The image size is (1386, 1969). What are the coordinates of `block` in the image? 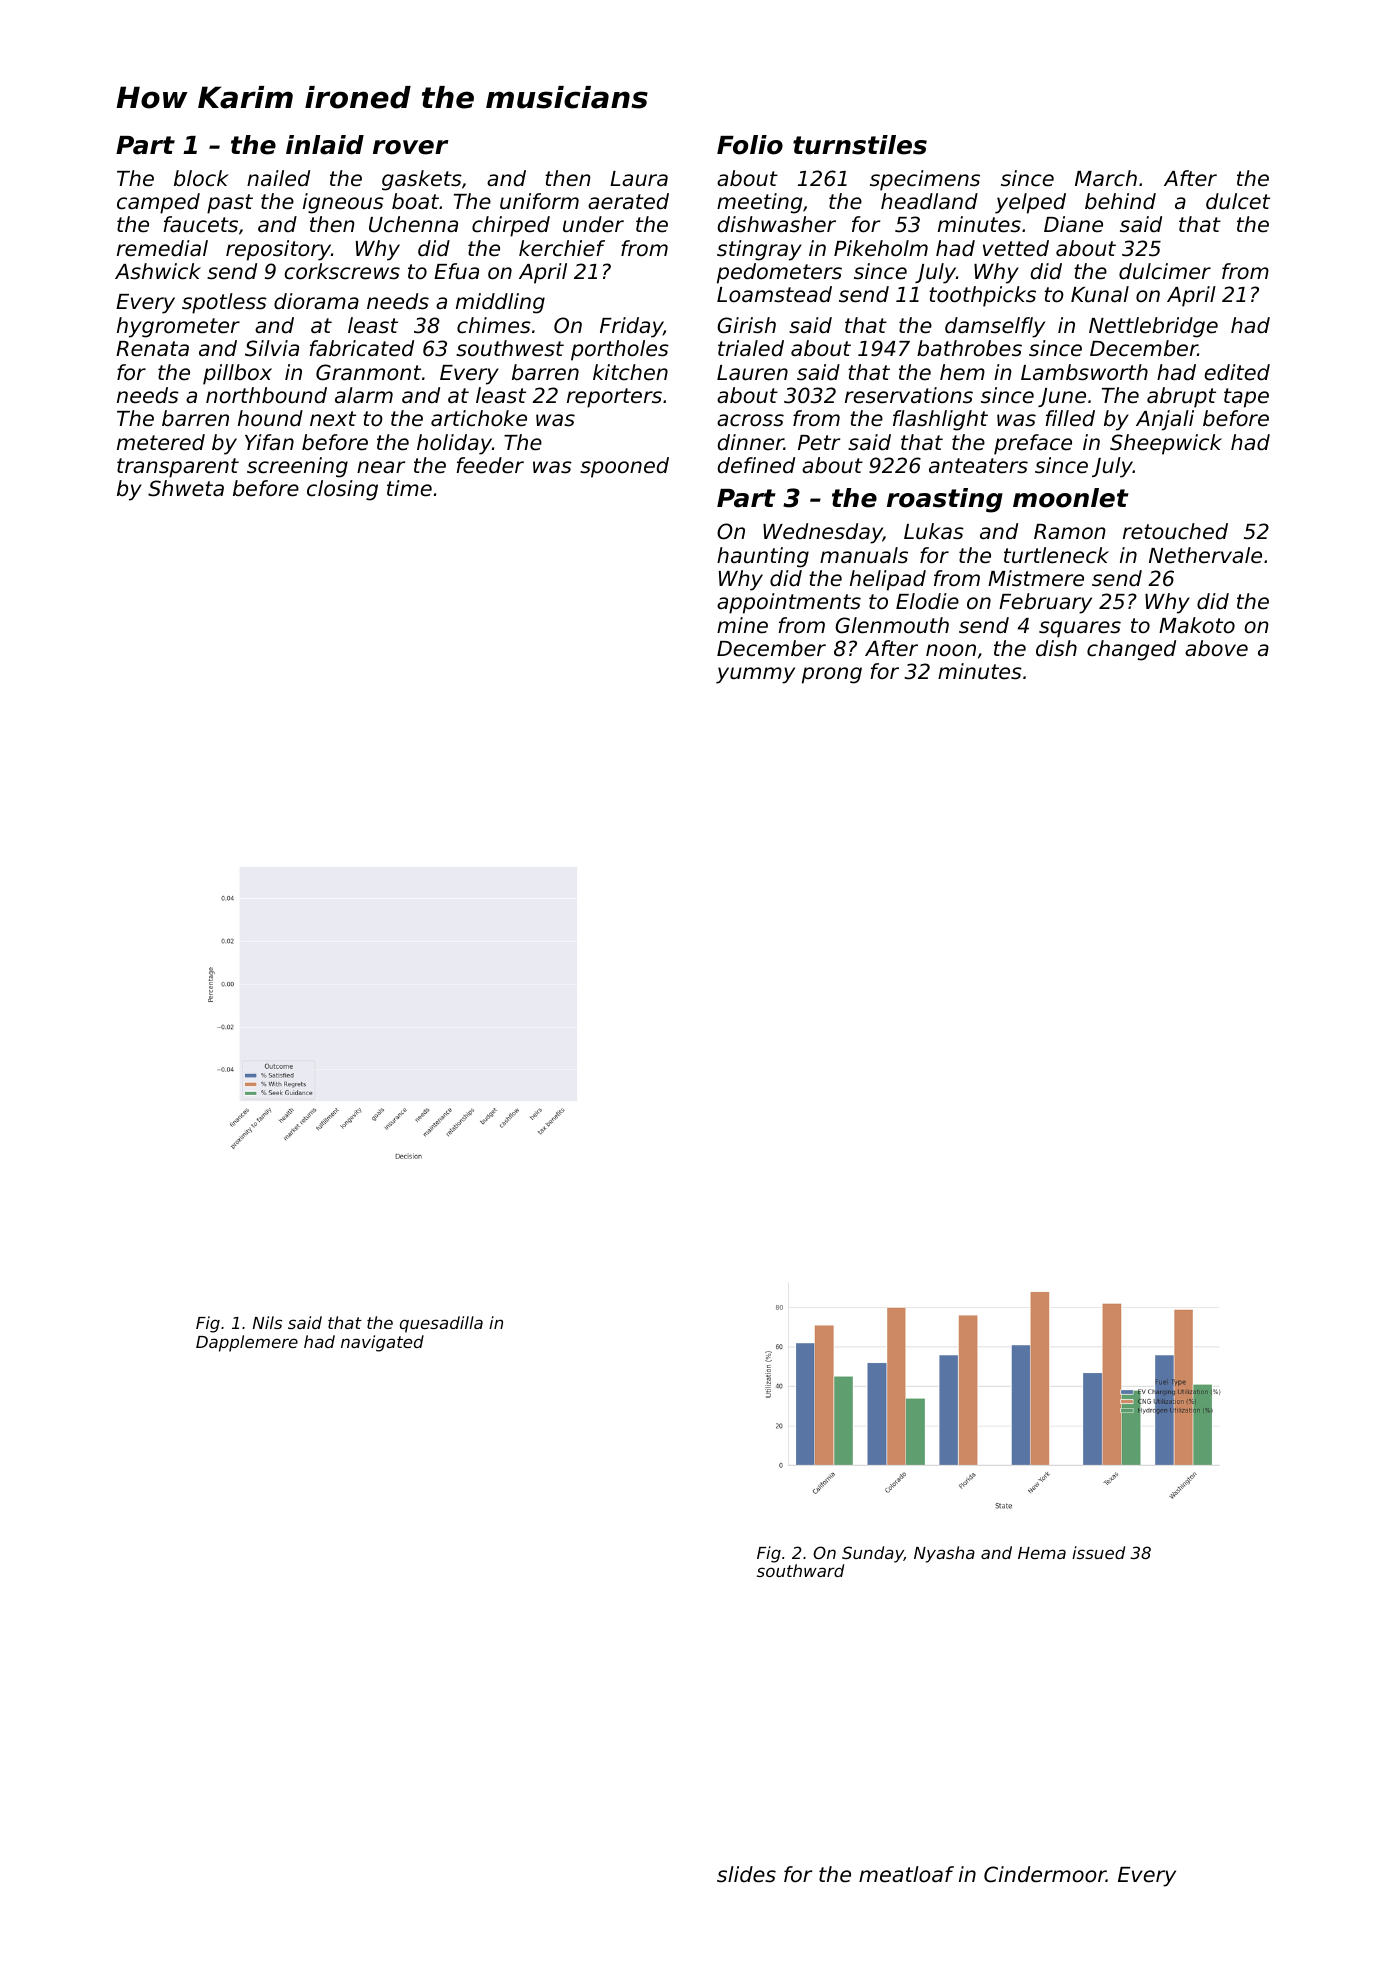 It's located at (201, 178).
